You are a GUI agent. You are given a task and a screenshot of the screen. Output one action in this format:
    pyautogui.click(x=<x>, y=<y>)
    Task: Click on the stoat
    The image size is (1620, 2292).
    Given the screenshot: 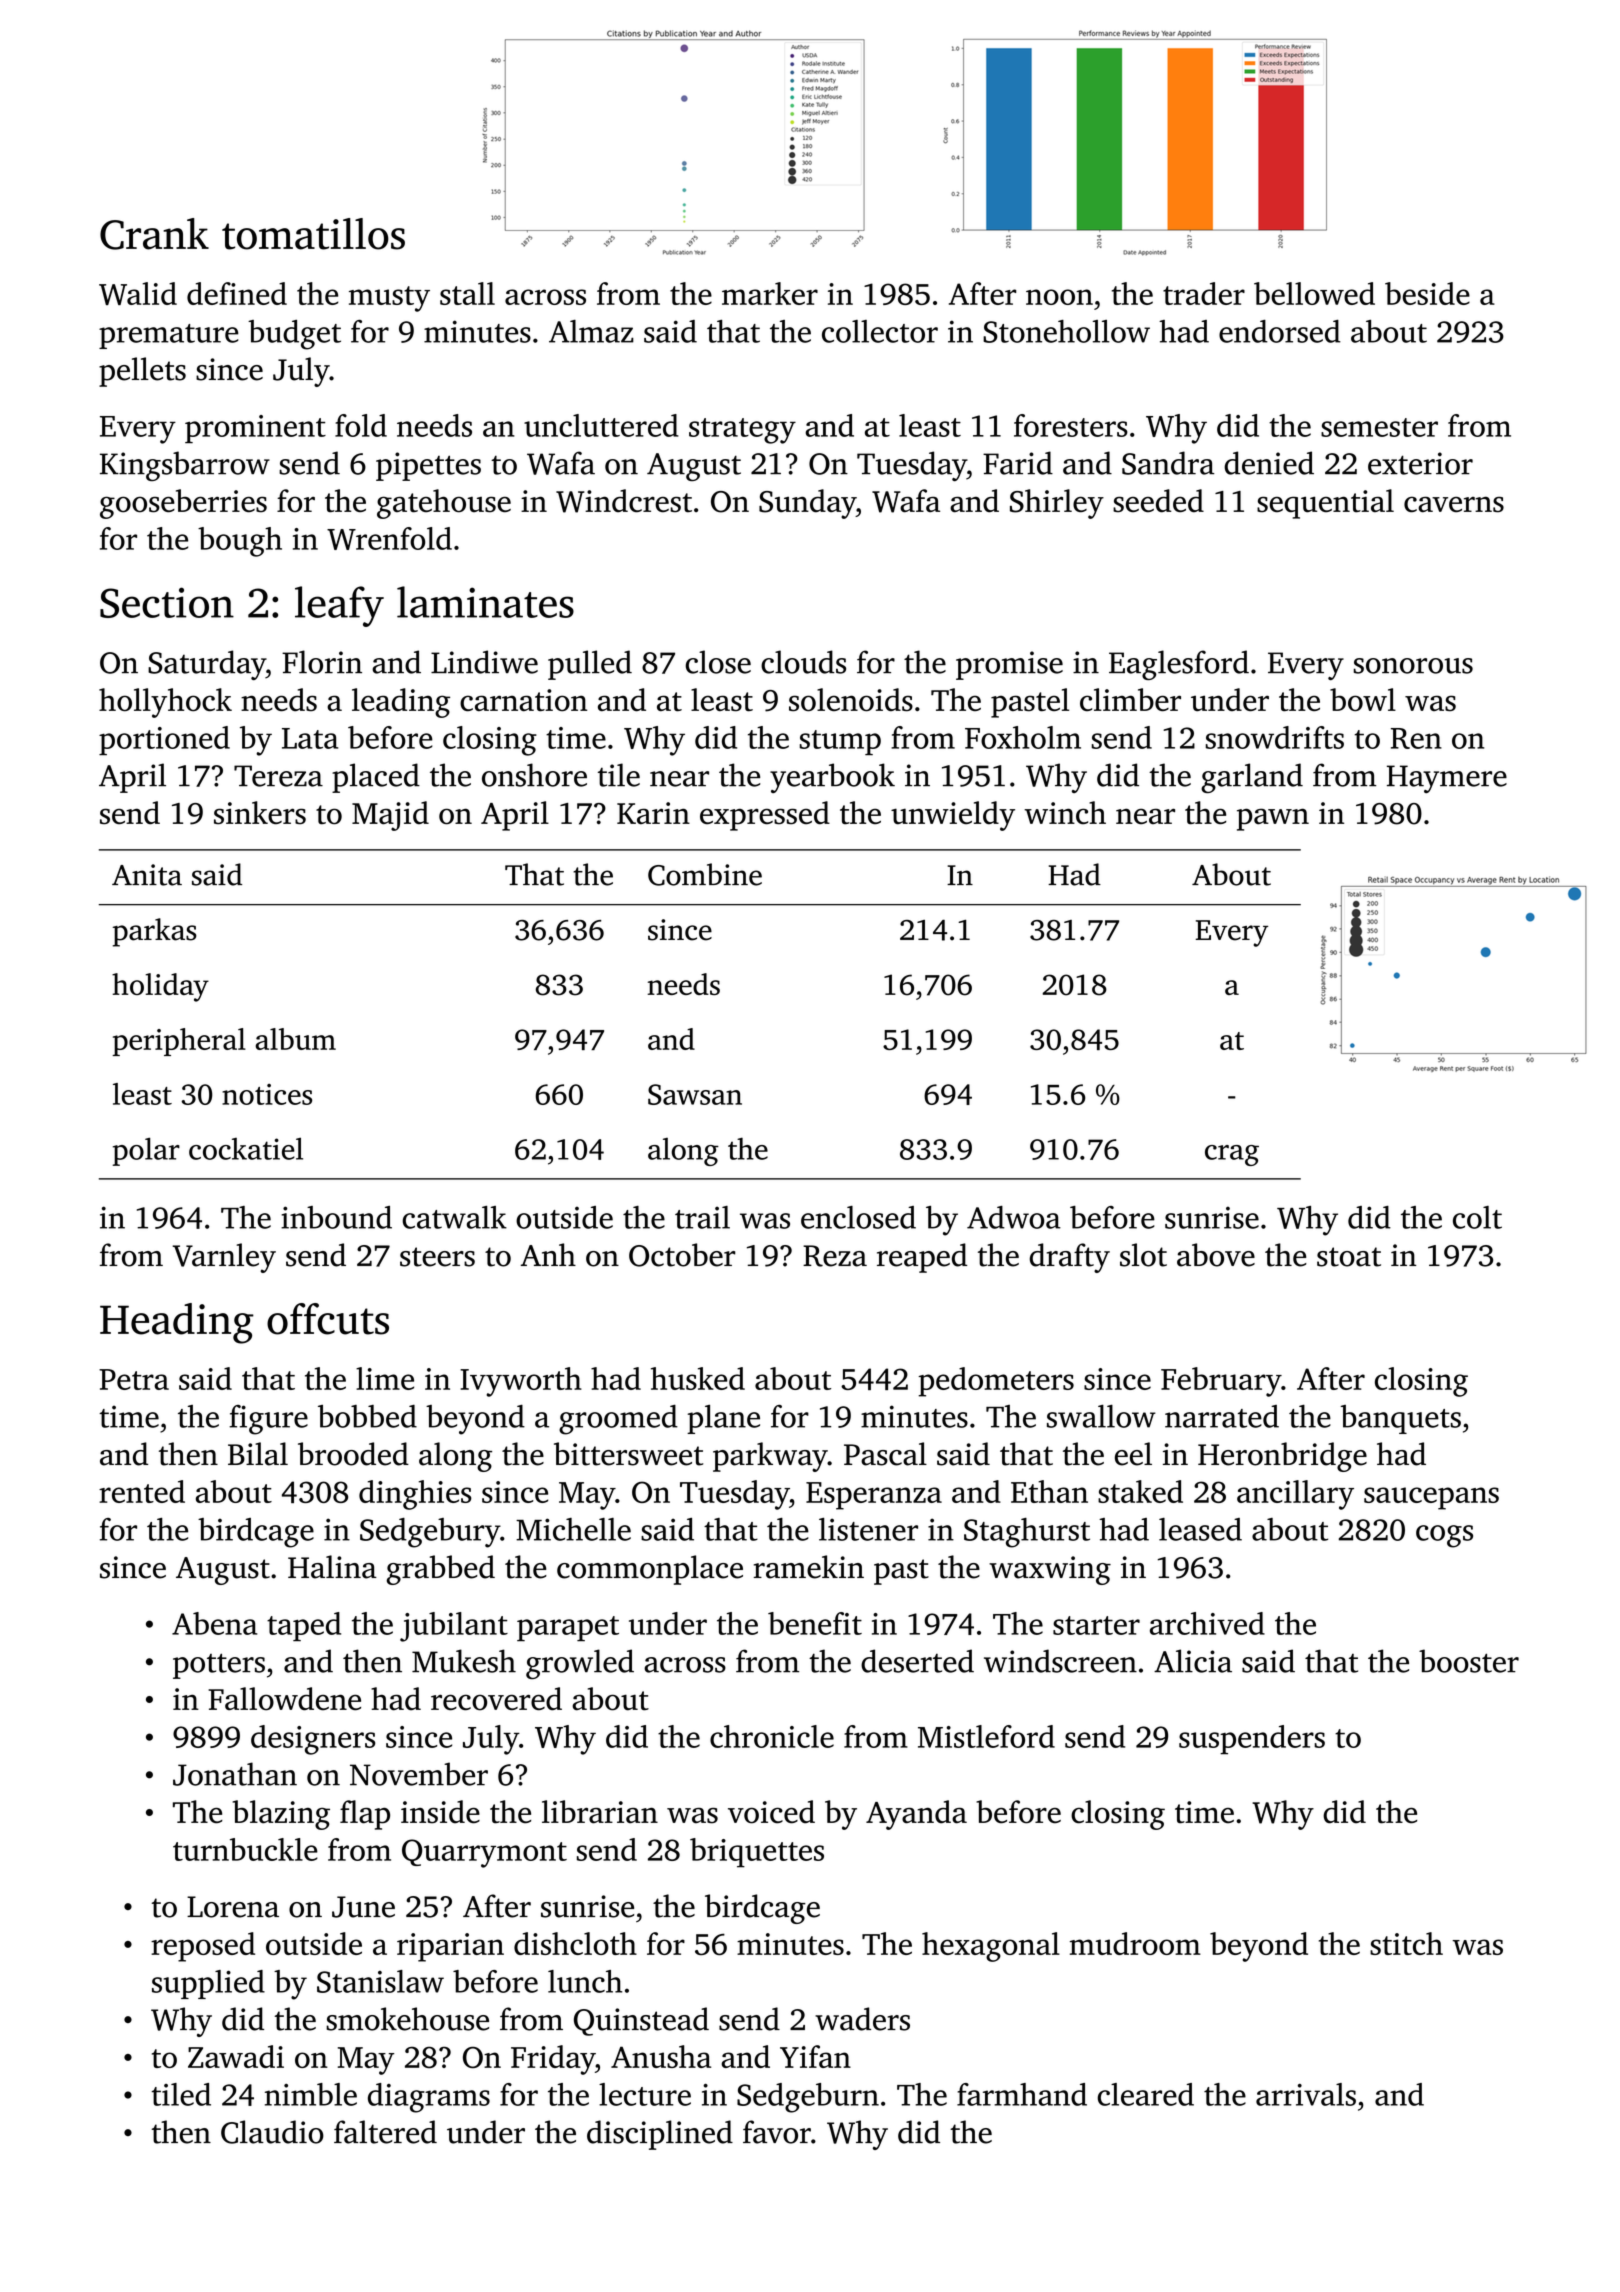 What is the action you would take?
    pyautogui.click(x=1349, y=1257)
